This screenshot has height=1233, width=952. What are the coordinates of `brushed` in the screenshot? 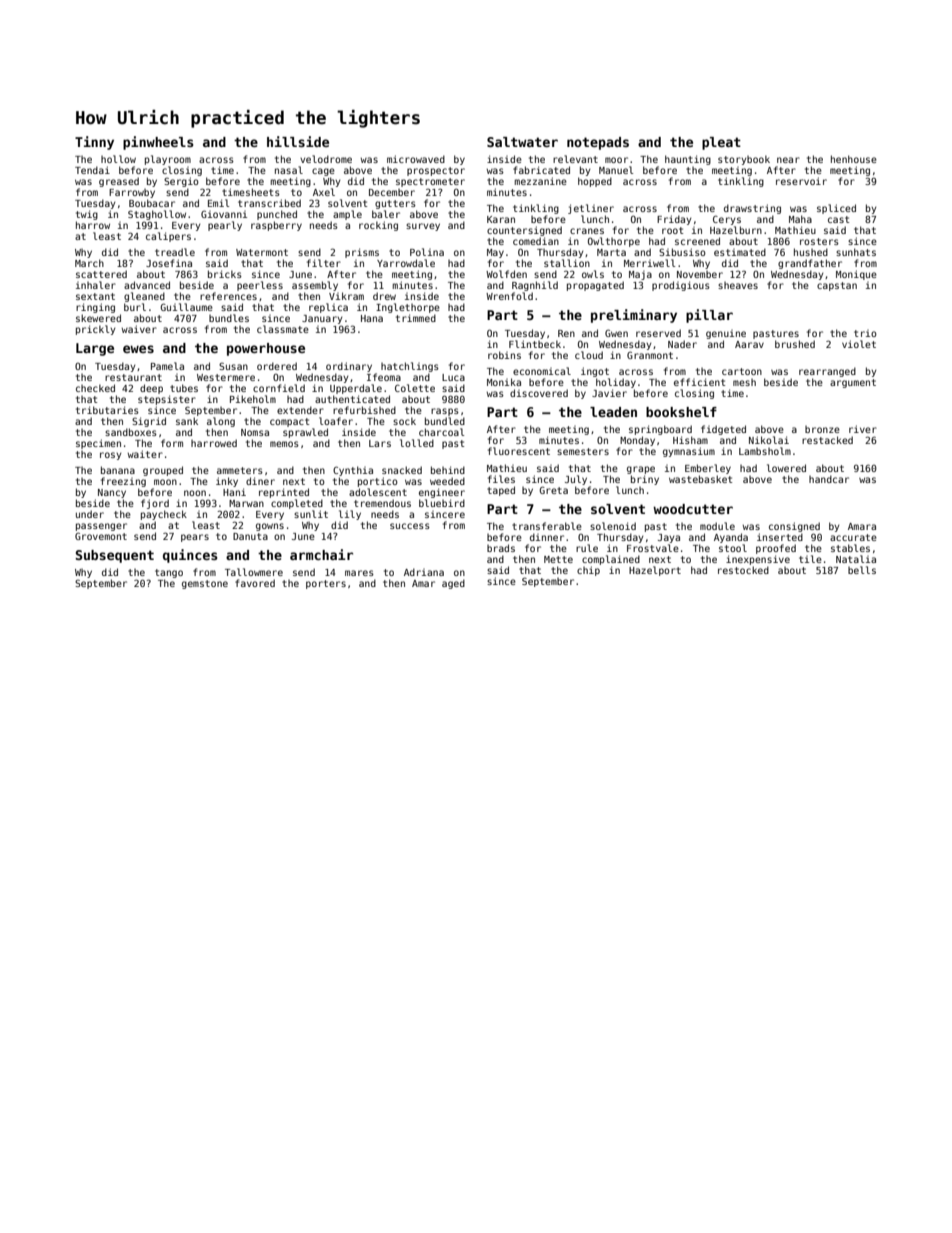 It's located at (795, 344).
